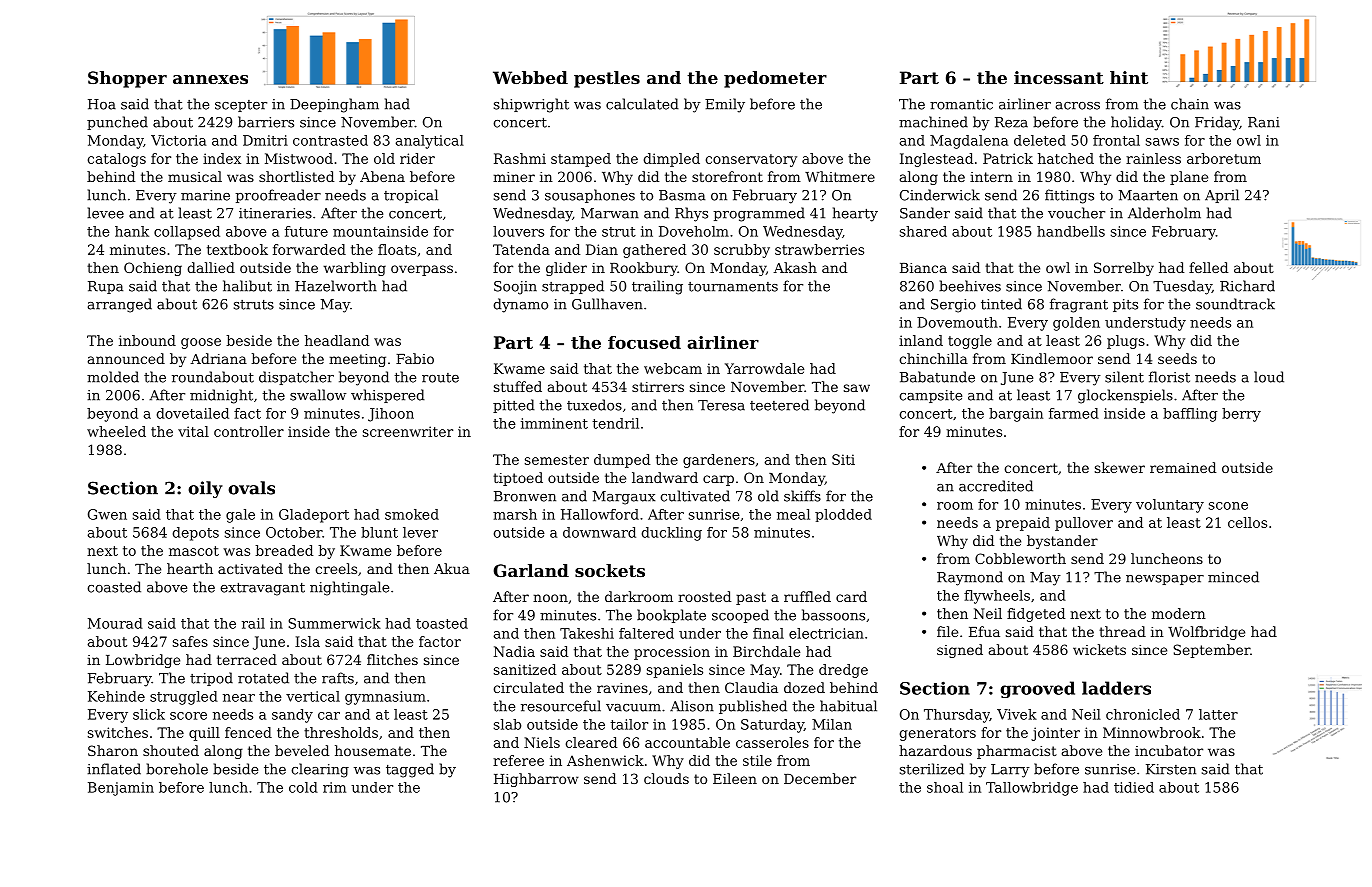  Describe the element at coordinates (118, 732) in the screenshot. I see `switches` at that location.
